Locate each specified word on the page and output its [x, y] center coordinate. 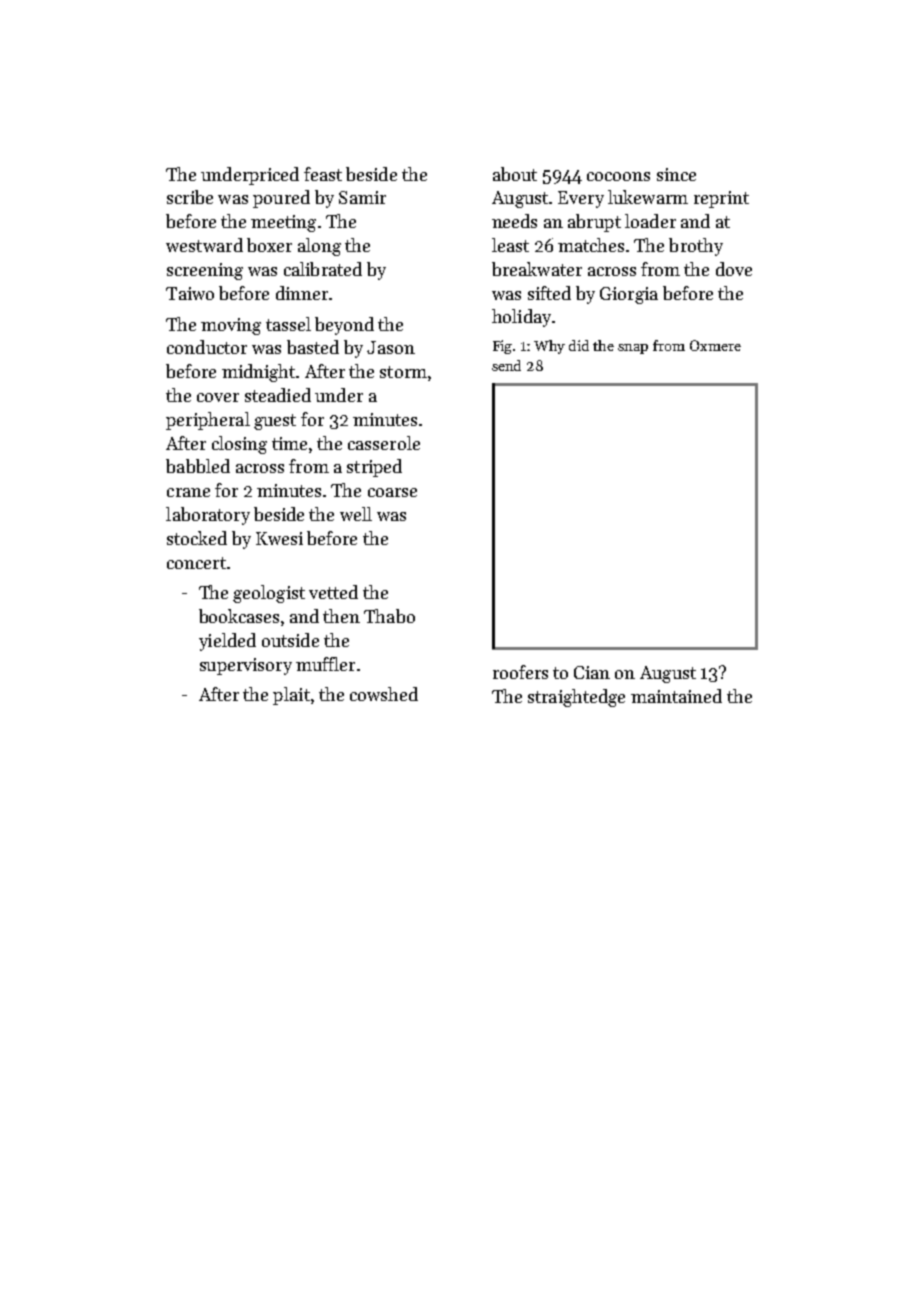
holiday [521, 318]
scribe [190, 197]
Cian [592, 672]
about [515, 174]
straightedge [576, 698]
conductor [207, 347]
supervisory [246, 666]
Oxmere [715, 345]
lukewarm [648, 197]
